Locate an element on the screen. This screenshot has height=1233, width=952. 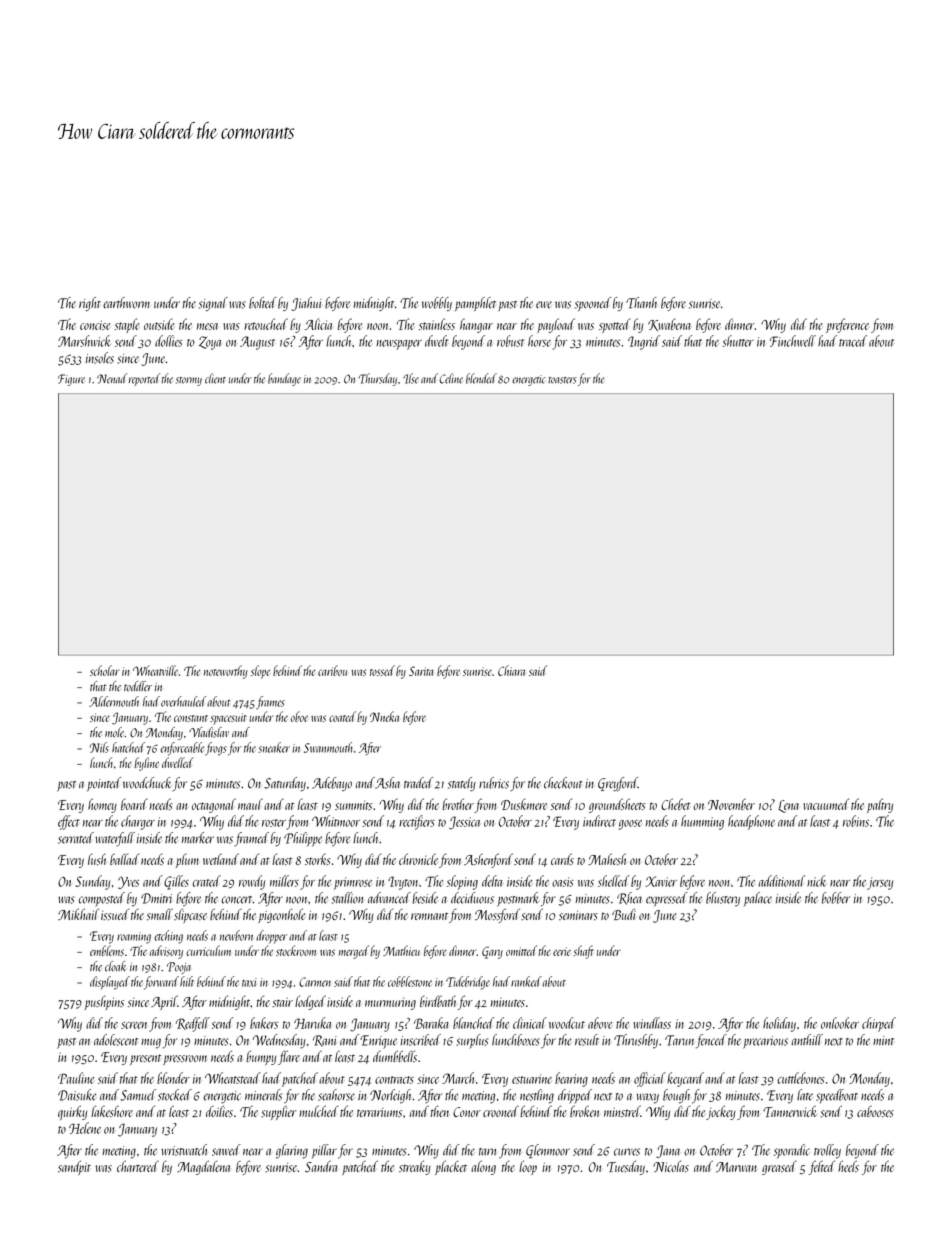
mint is located at coordinates (883, 1040).
